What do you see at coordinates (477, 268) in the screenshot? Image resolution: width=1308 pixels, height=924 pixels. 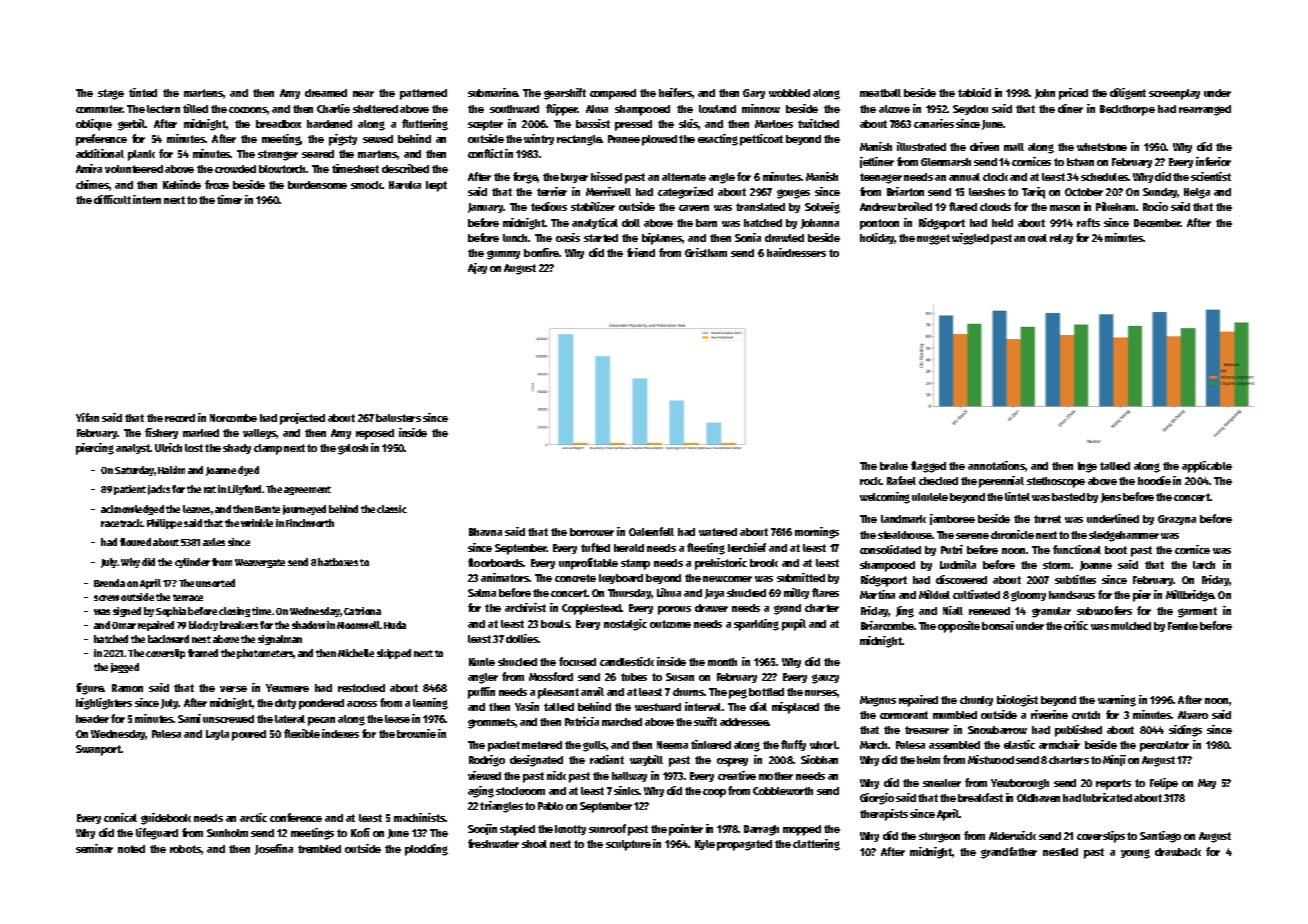 I see `Ajay` at bounding box center [477, 268].
